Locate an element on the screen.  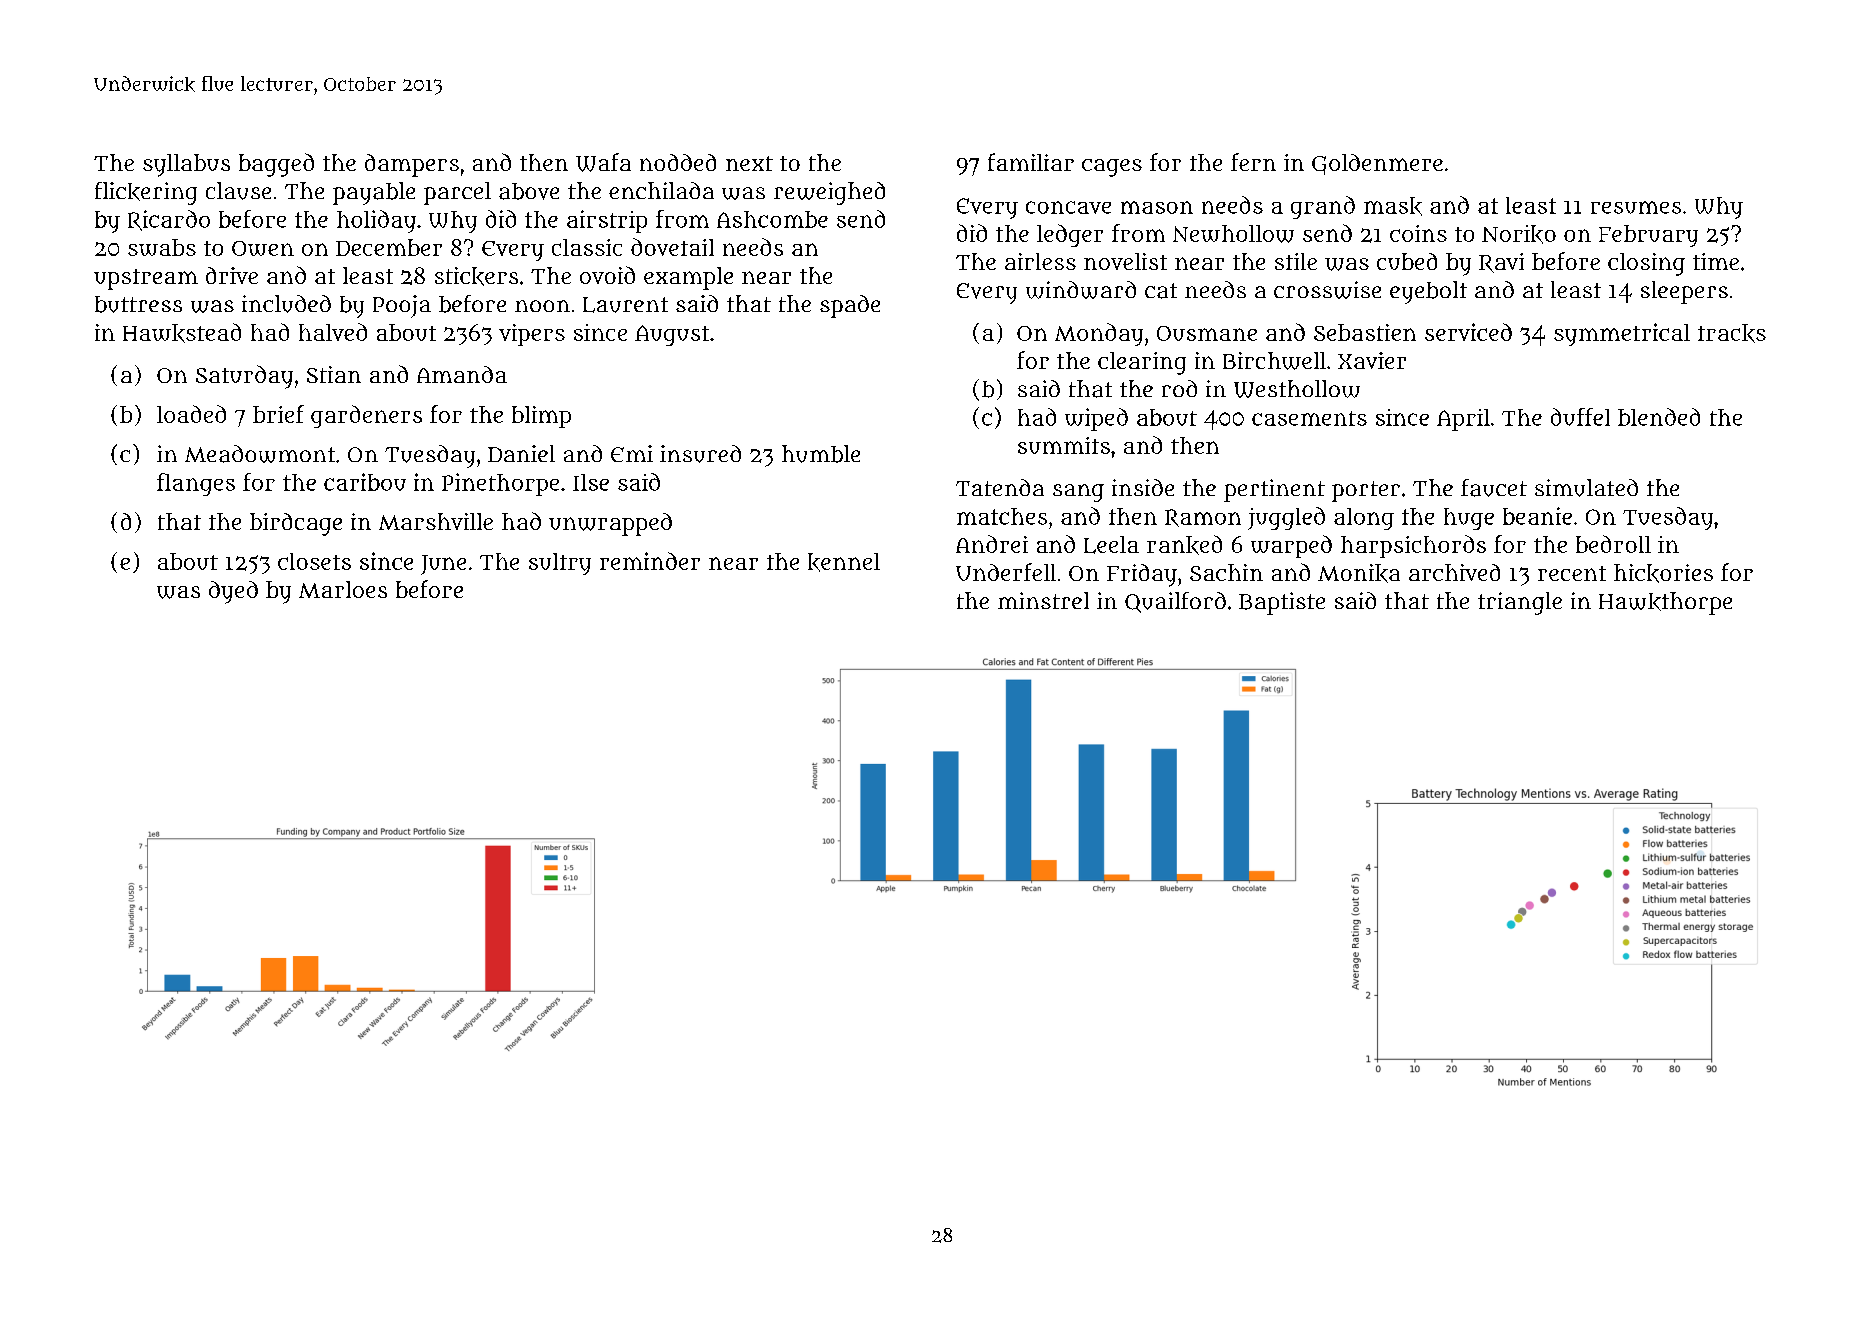
Goldenmere is located at coordinates (1377, 164).
